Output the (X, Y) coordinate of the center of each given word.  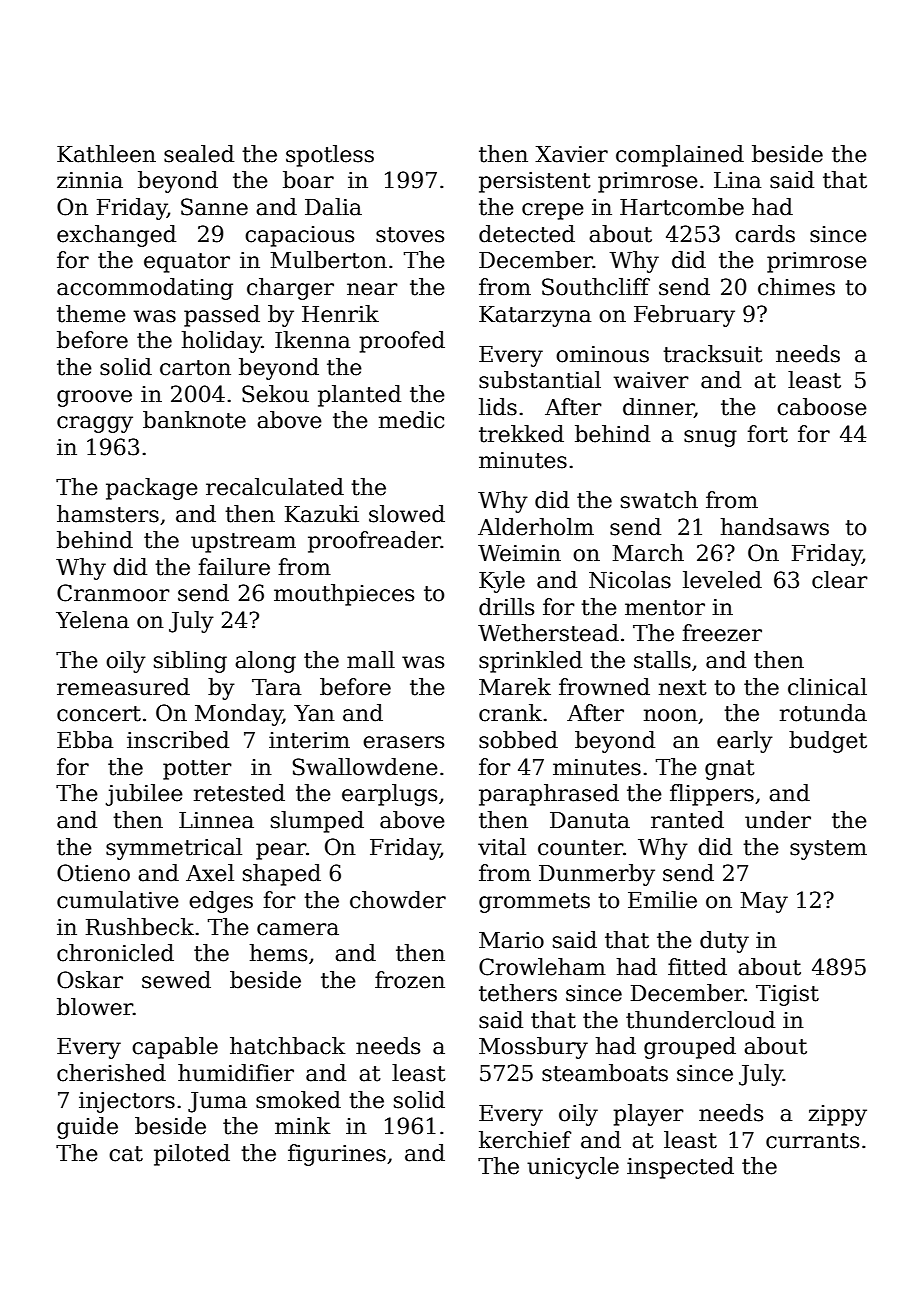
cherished (111, 1073)
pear (281, 851)
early (745, 742)
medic (411, 420)
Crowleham (542, 967)
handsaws (775, 527)
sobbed (518, 740)
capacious (299, 236)
